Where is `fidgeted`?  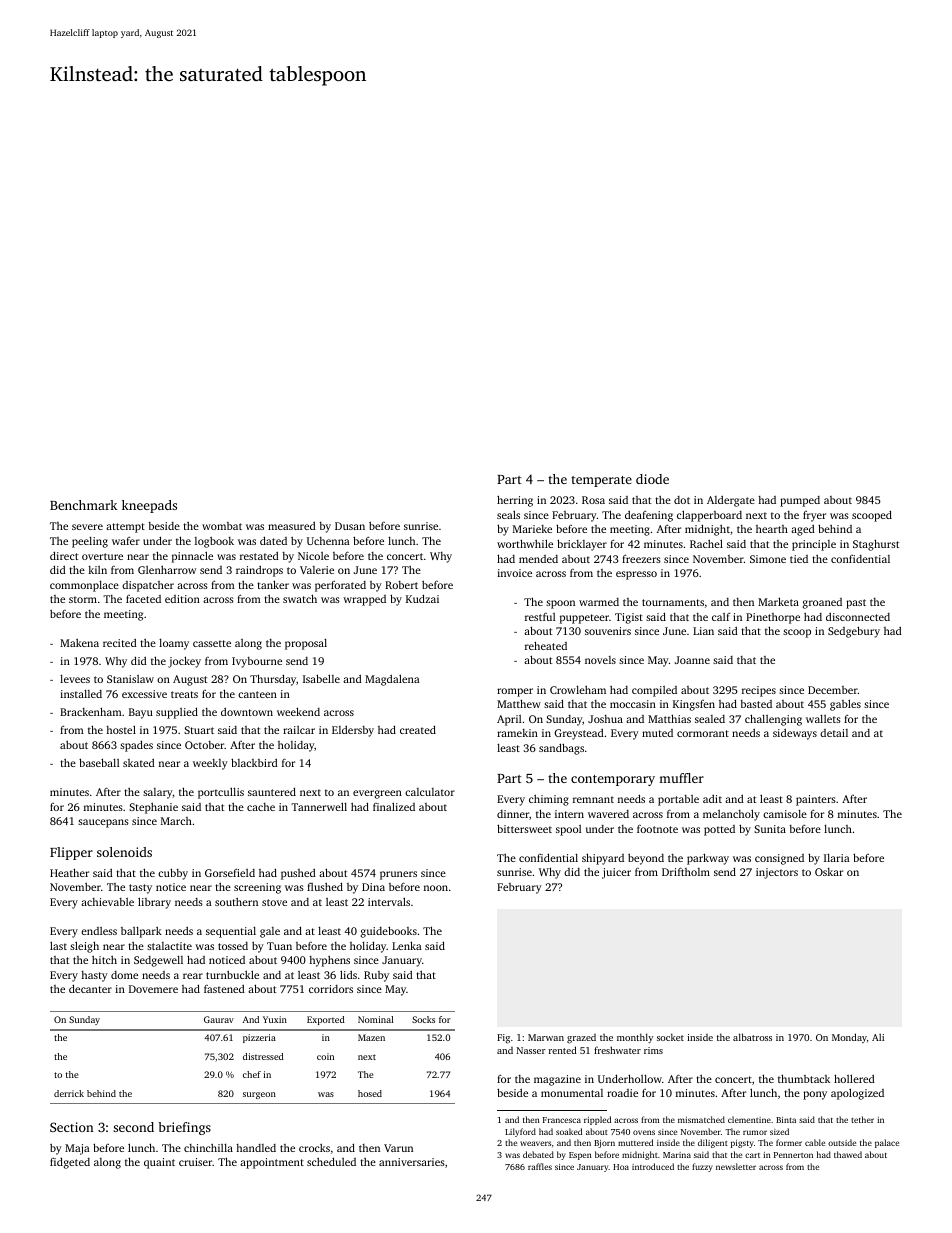 fidgeted is located at coordinates (70, 1163).
